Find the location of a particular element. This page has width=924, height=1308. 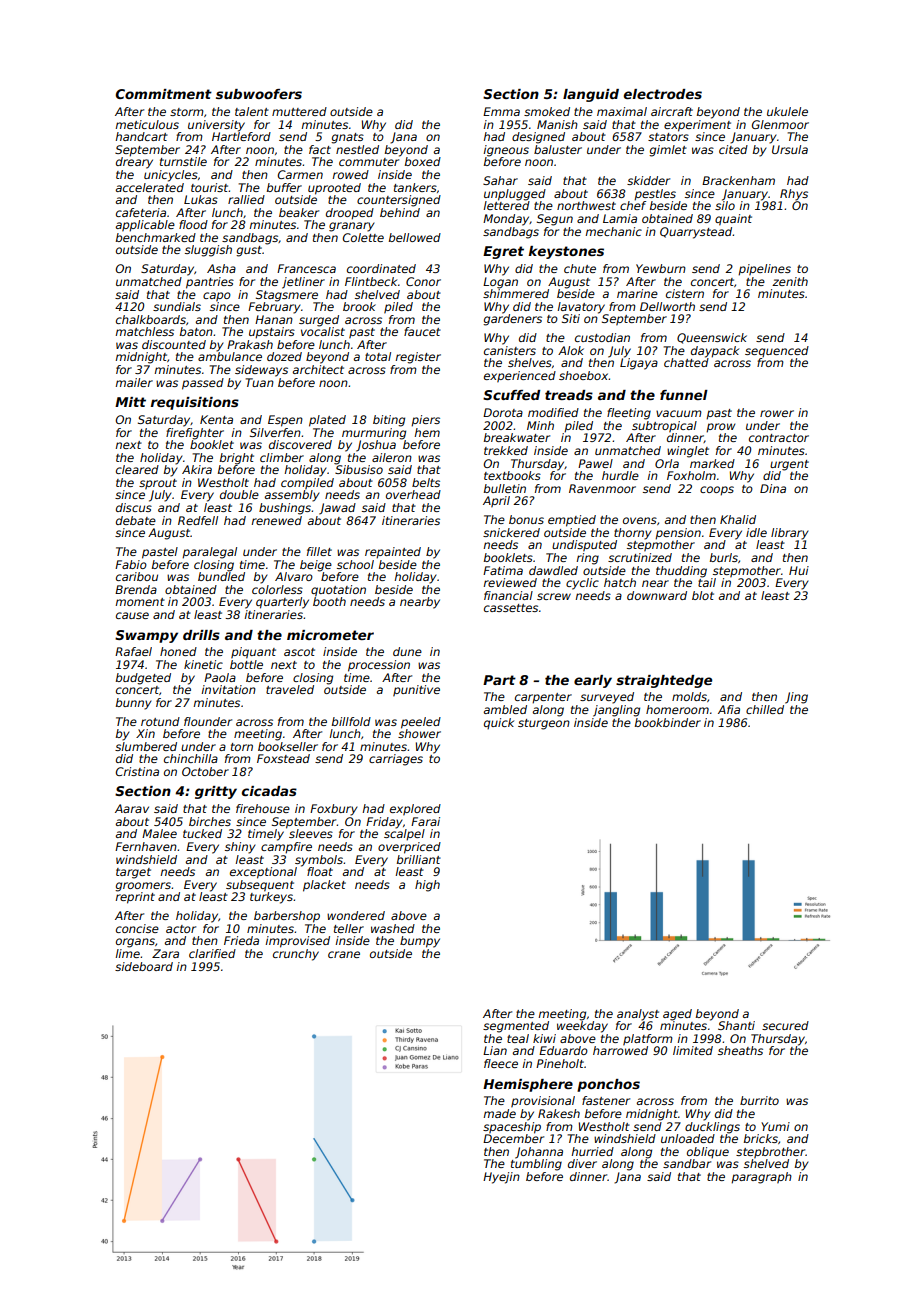

zenith is located at coordinates (790, 281).
